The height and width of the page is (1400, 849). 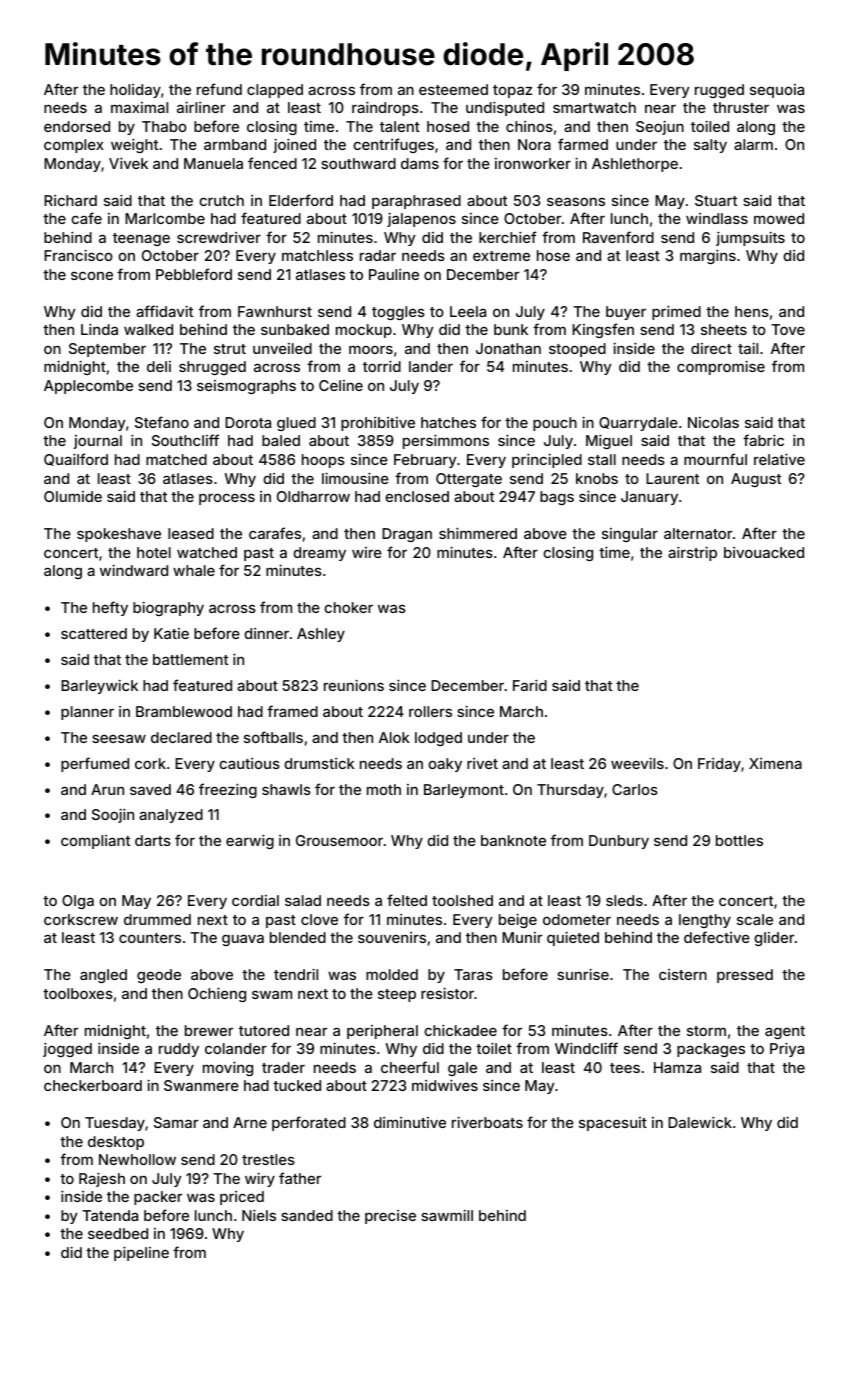 I want to click on declared, so click(x=181, y=737).
